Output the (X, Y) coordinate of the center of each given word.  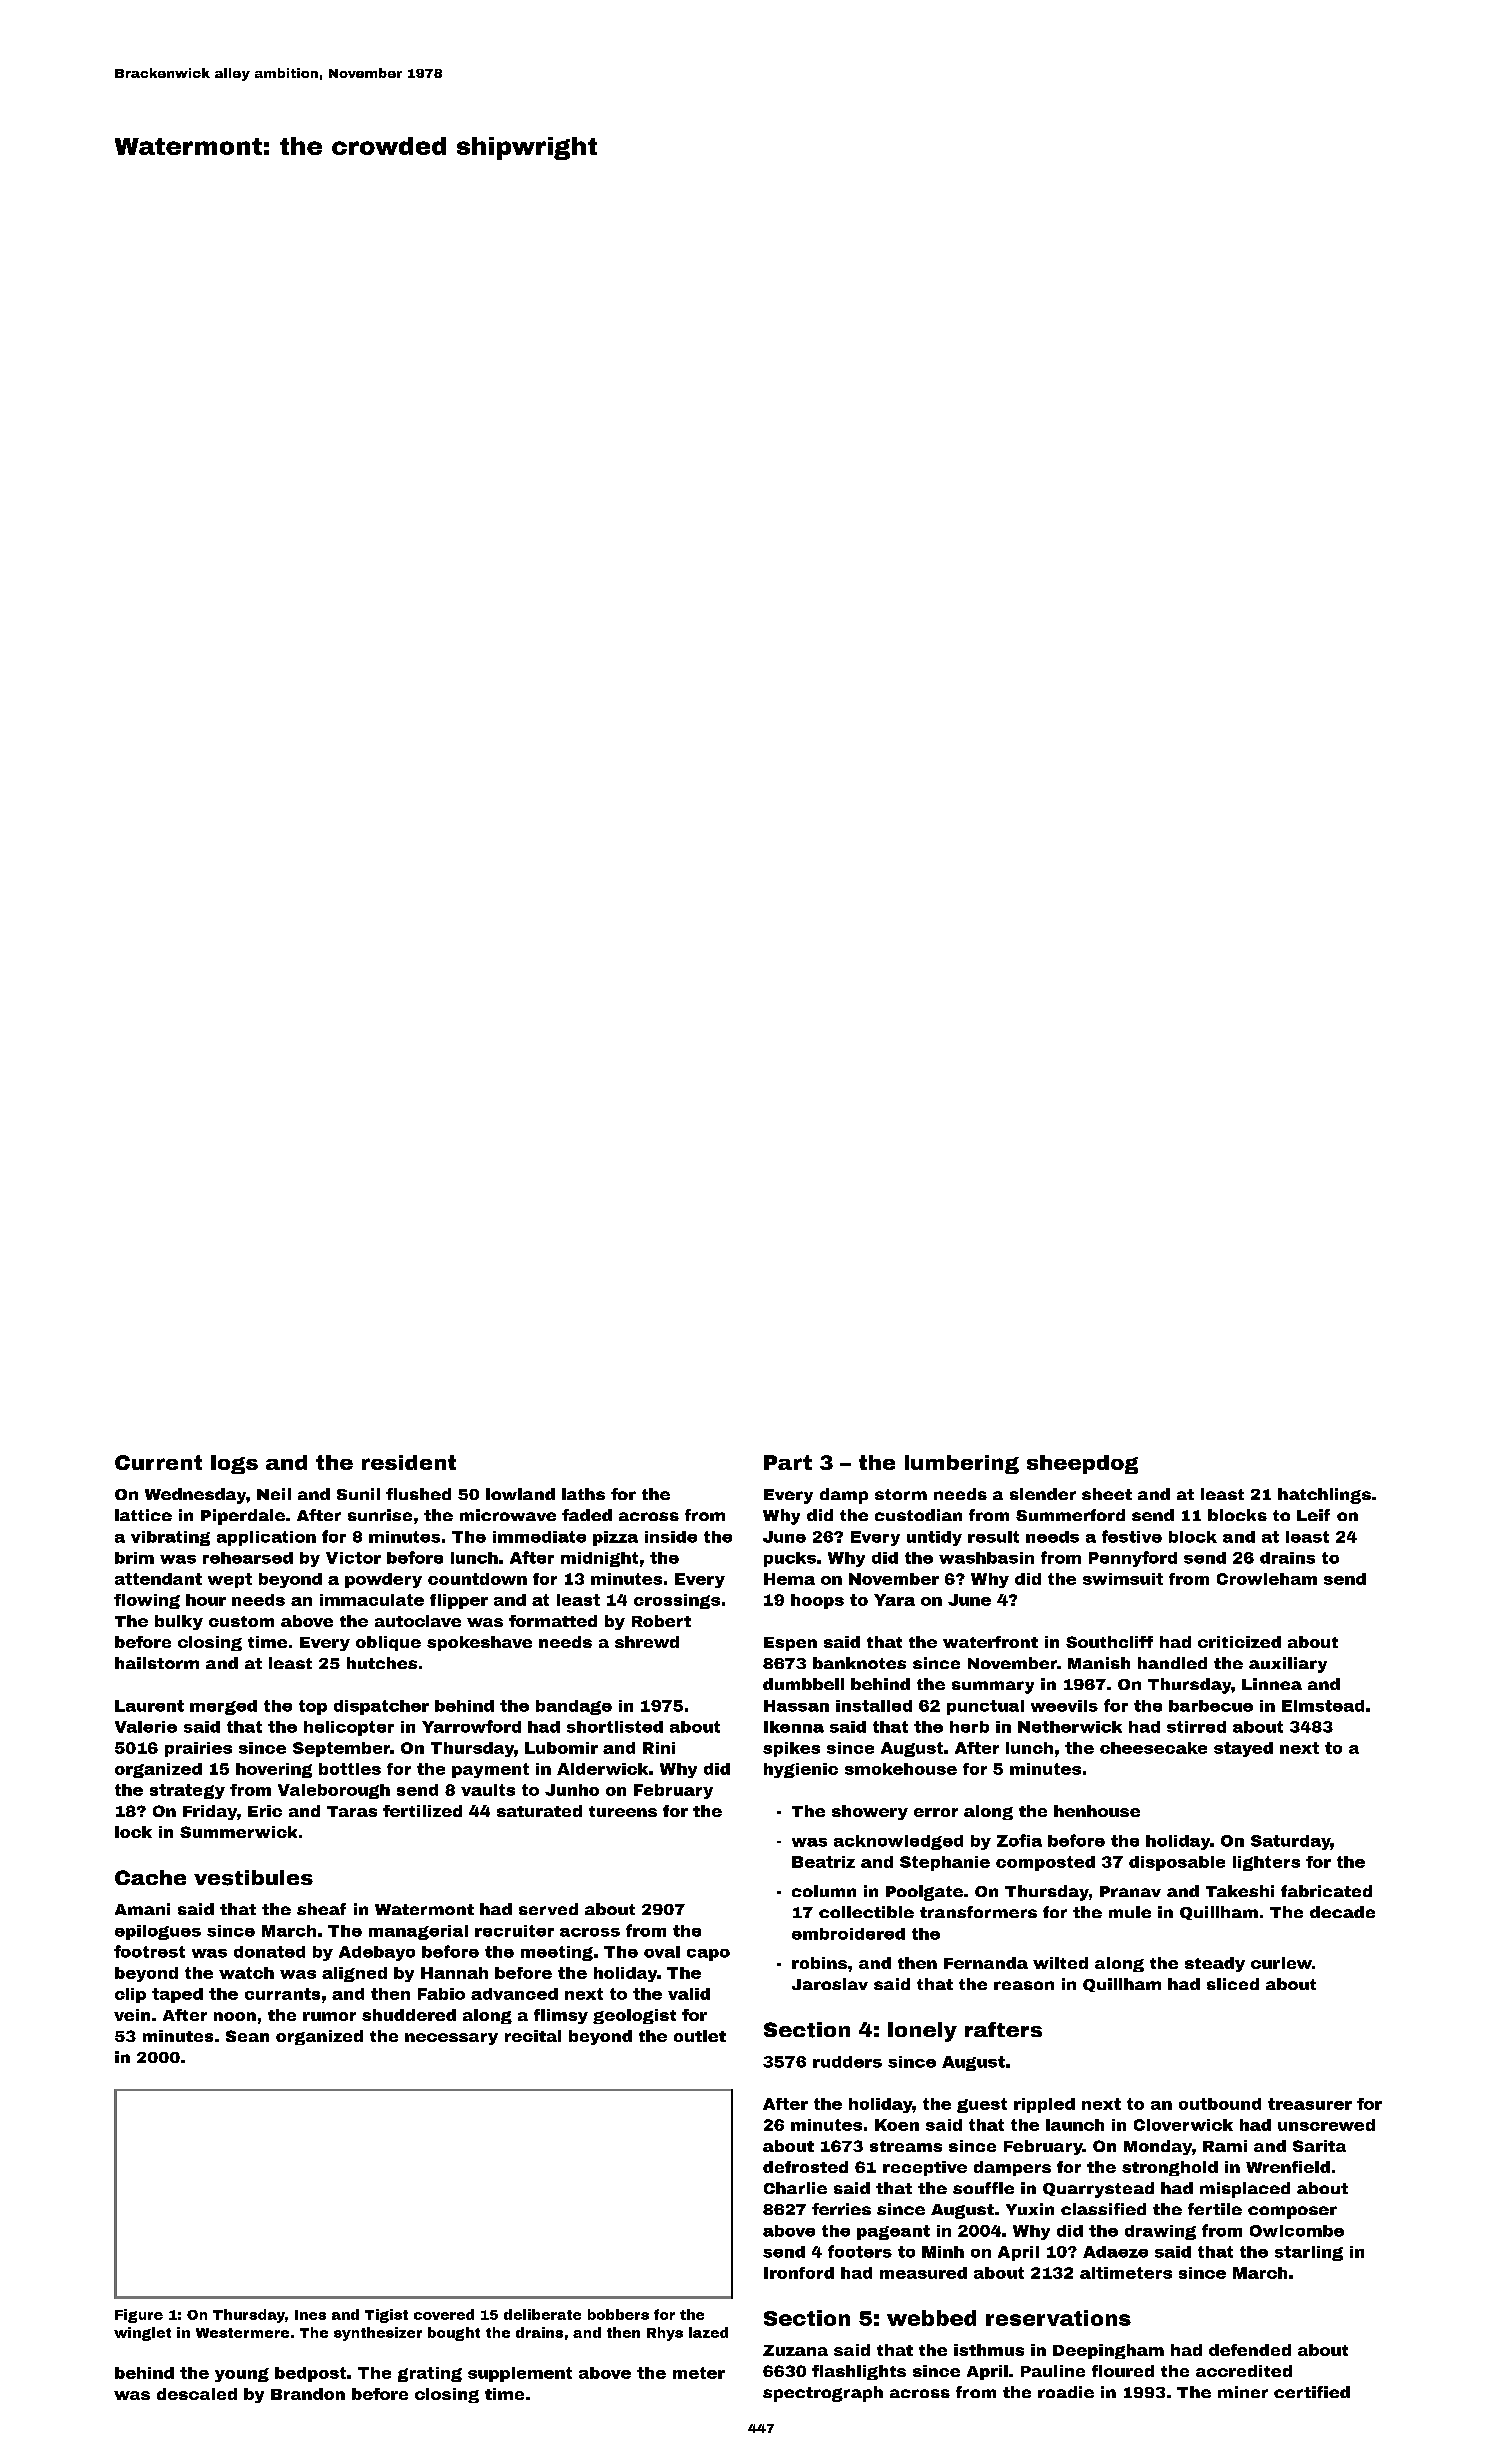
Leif (1313, 1515)
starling (1309, 2253)
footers (860, 2251)
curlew (1281, 1963)
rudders (847, 2062)
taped (177, 1995)
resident (409, 1462)
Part (788, 1462)
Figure (139, 2316)
